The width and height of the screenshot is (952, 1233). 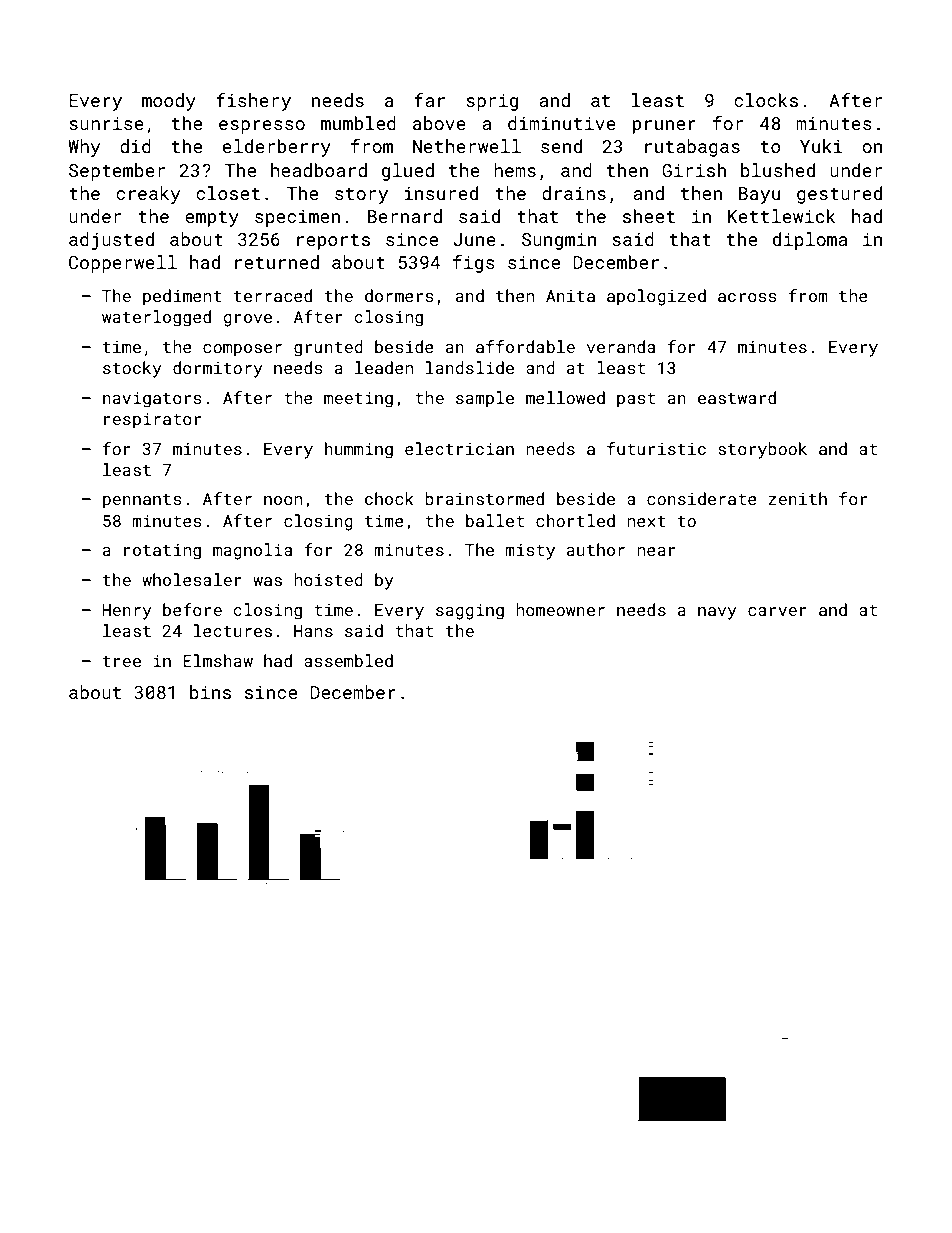 I want to click on homeowner, so click(x=560, y=609).
